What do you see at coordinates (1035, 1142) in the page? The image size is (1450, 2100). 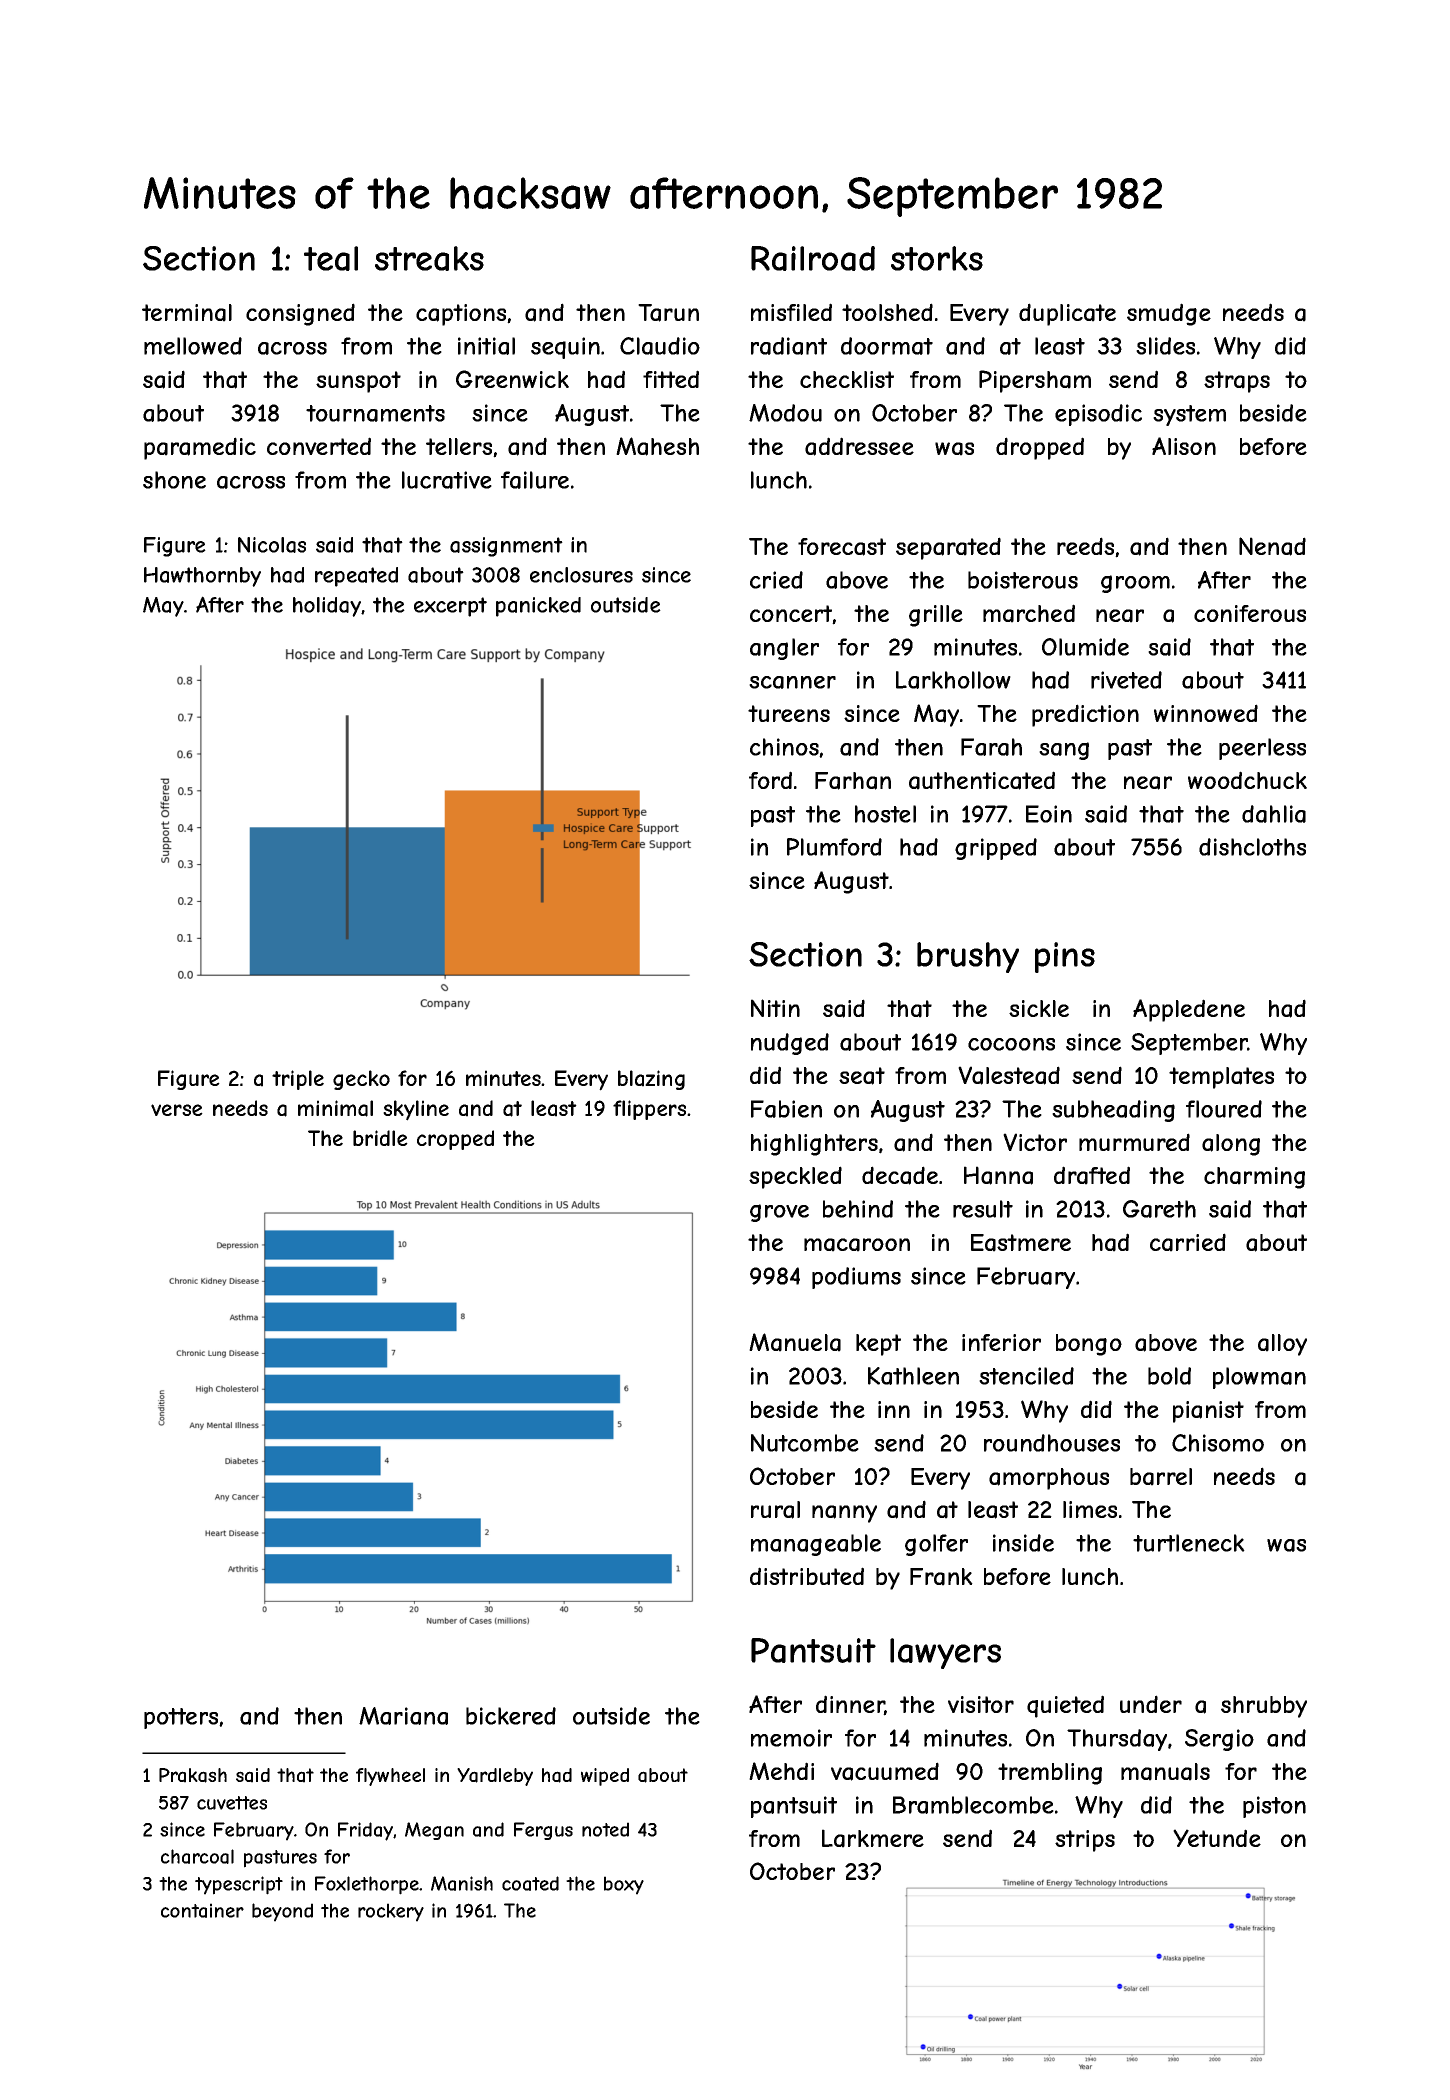 I see `Victor` at bounding box center [1035, 1142].
